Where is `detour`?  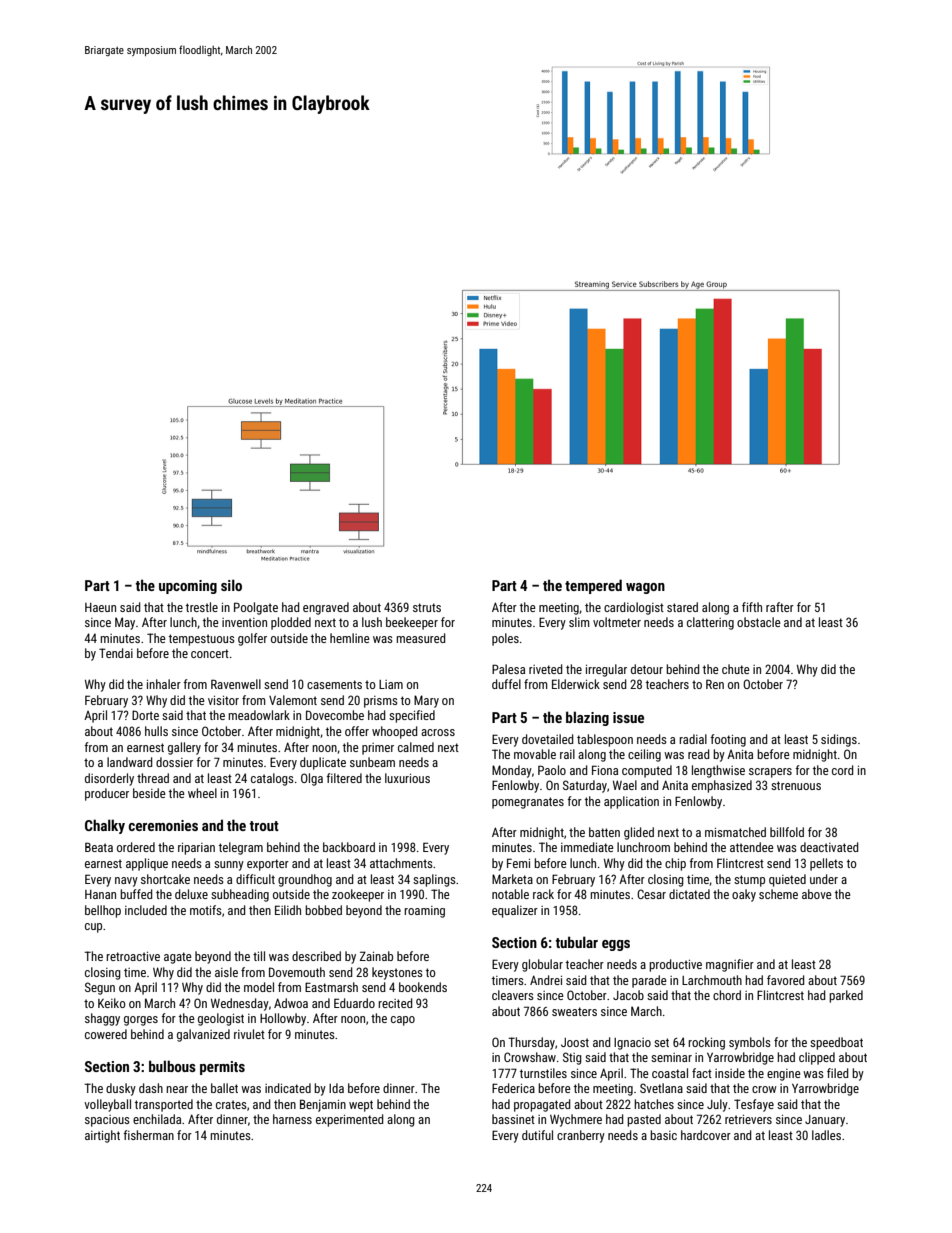
detour is located at coordinates (647, 669).
